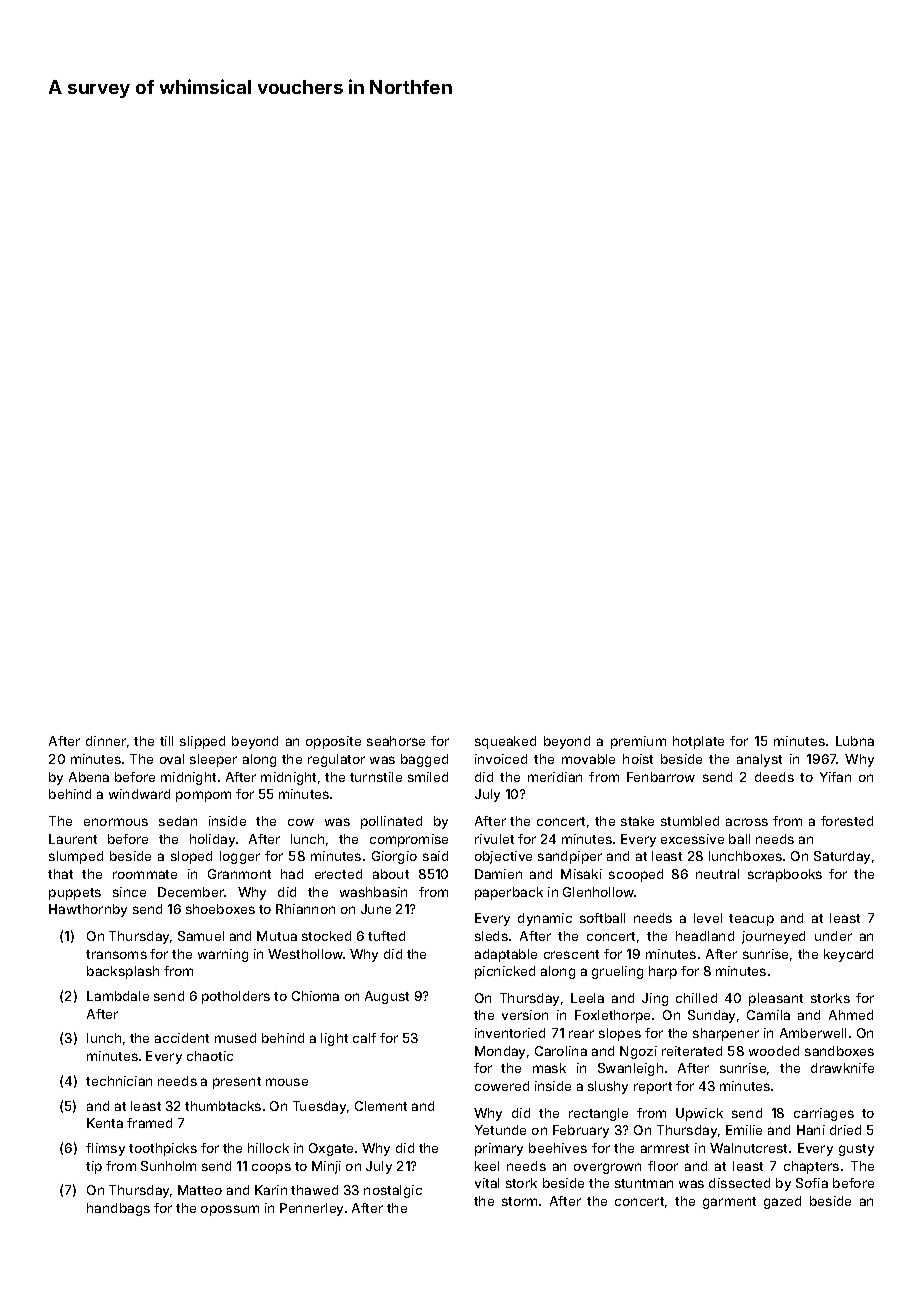 This image has width=924, height=1308. Describe the element at coordinates (845, 1130) in the image. I see `dried` at that location.
